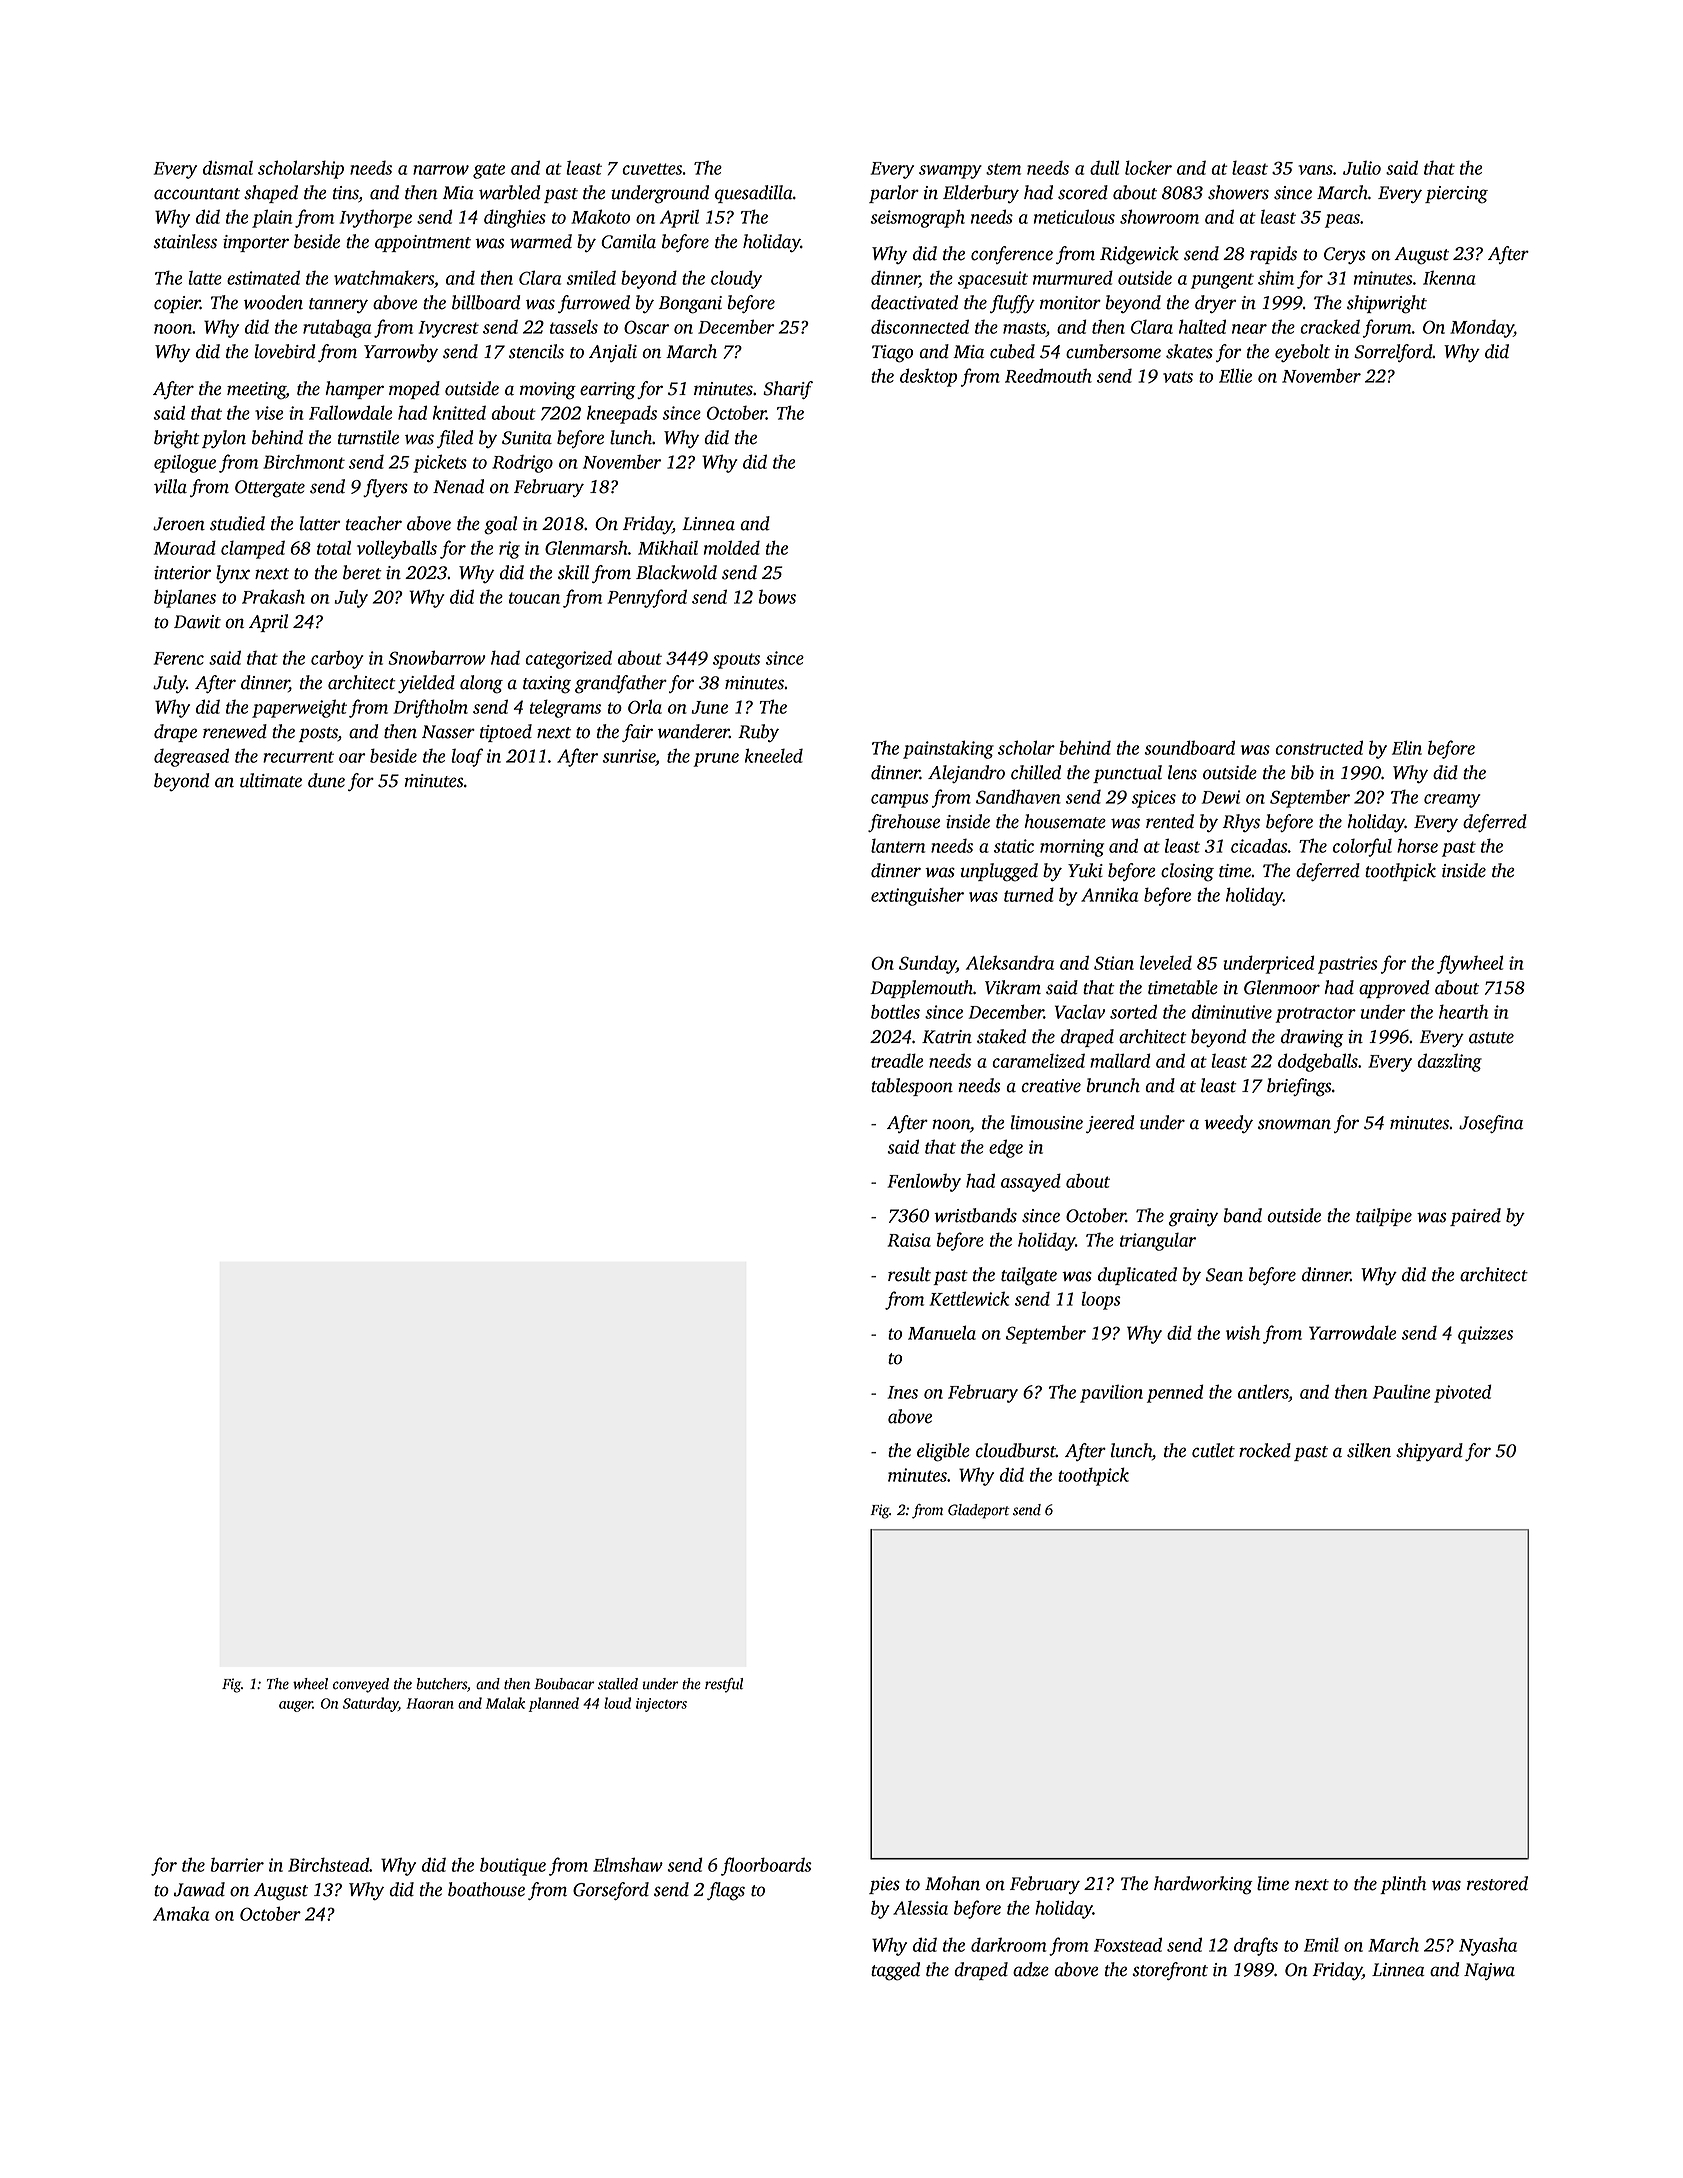 The image size is (1683, 2178). What do you see at coordinates (1243, 1332) in the screenshot?
I see `wish` at bounding box center [1243, 1332].
